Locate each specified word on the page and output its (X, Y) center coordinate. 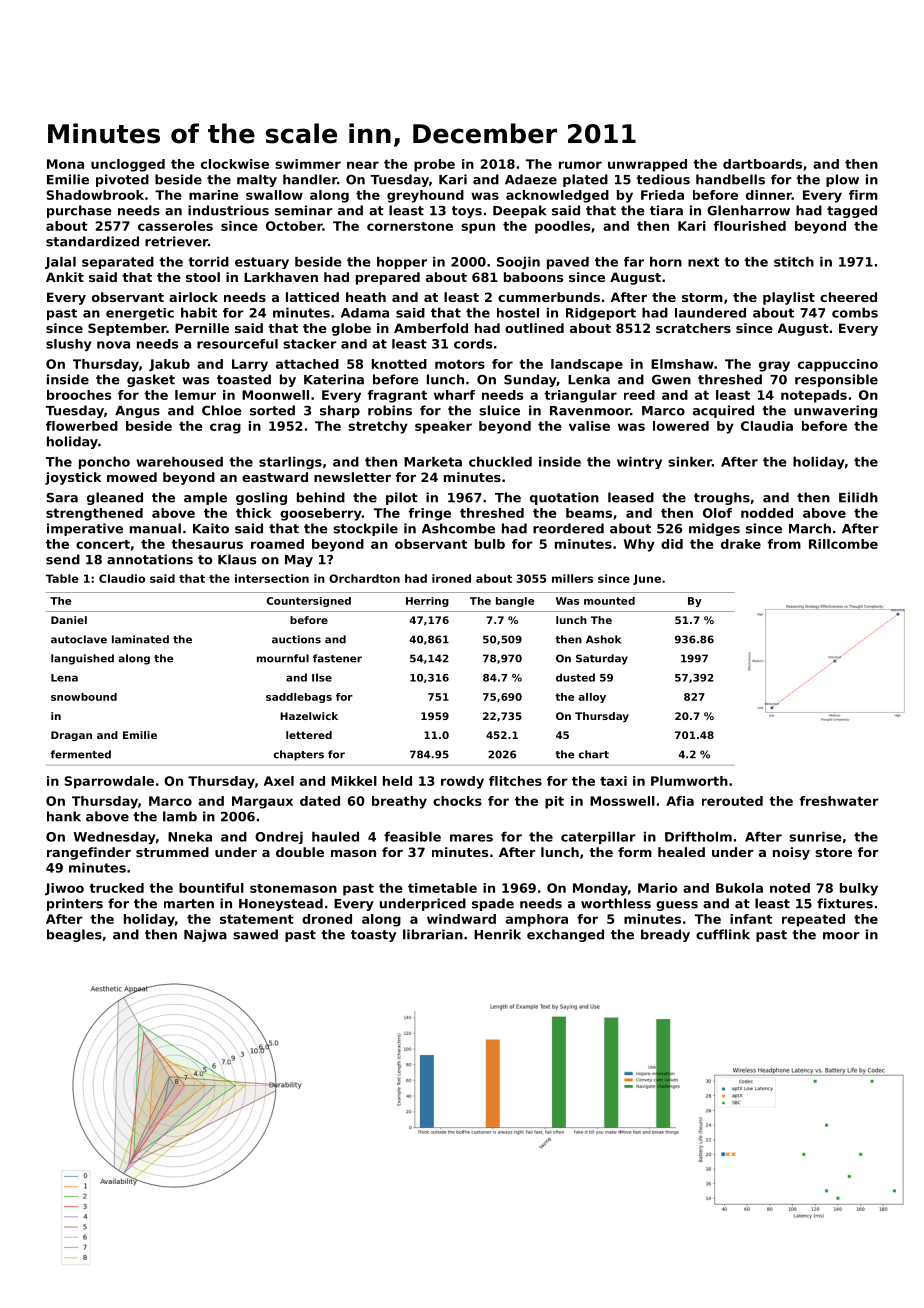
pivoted (122, 180)
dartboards (762, 164)
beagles (74, 935)
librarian (433, 934)
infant (751, 919)
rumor (580, 165)
